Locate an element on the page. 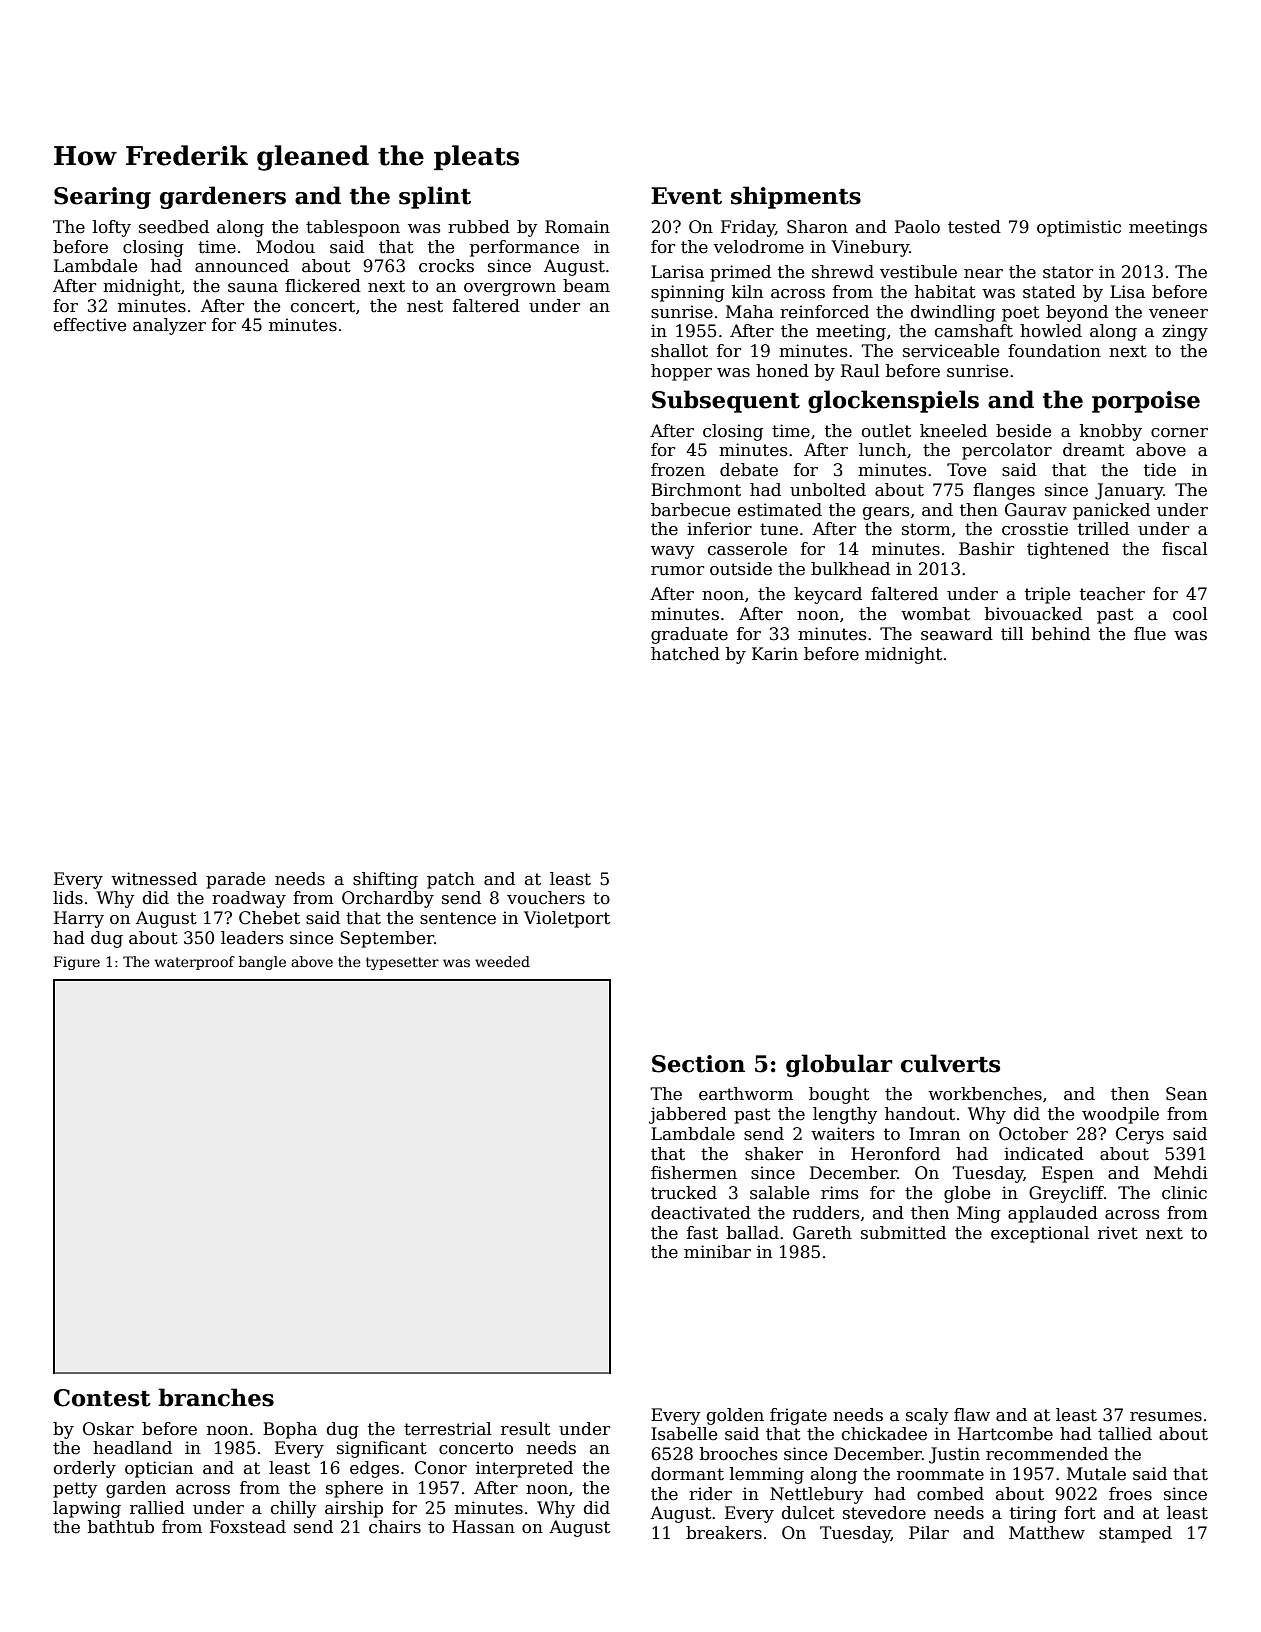 This page has height=1632, width=1261. interpreted is located at coordinates (524, 1469).
